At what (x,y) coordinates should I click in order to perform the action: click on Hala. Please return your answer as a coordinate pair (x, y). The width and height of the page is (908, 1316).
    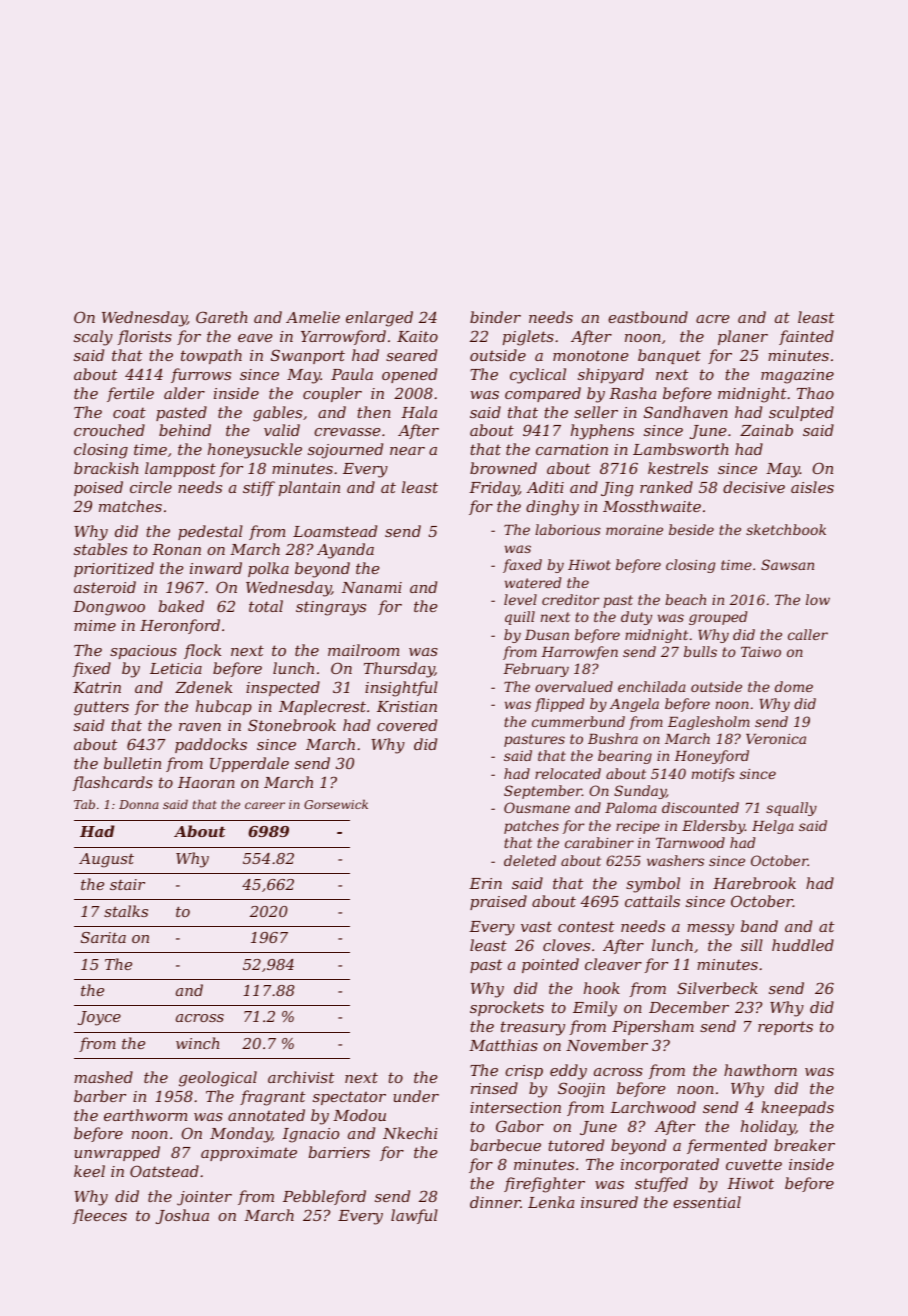
    Looking at the image, I should click on (419, 412).
